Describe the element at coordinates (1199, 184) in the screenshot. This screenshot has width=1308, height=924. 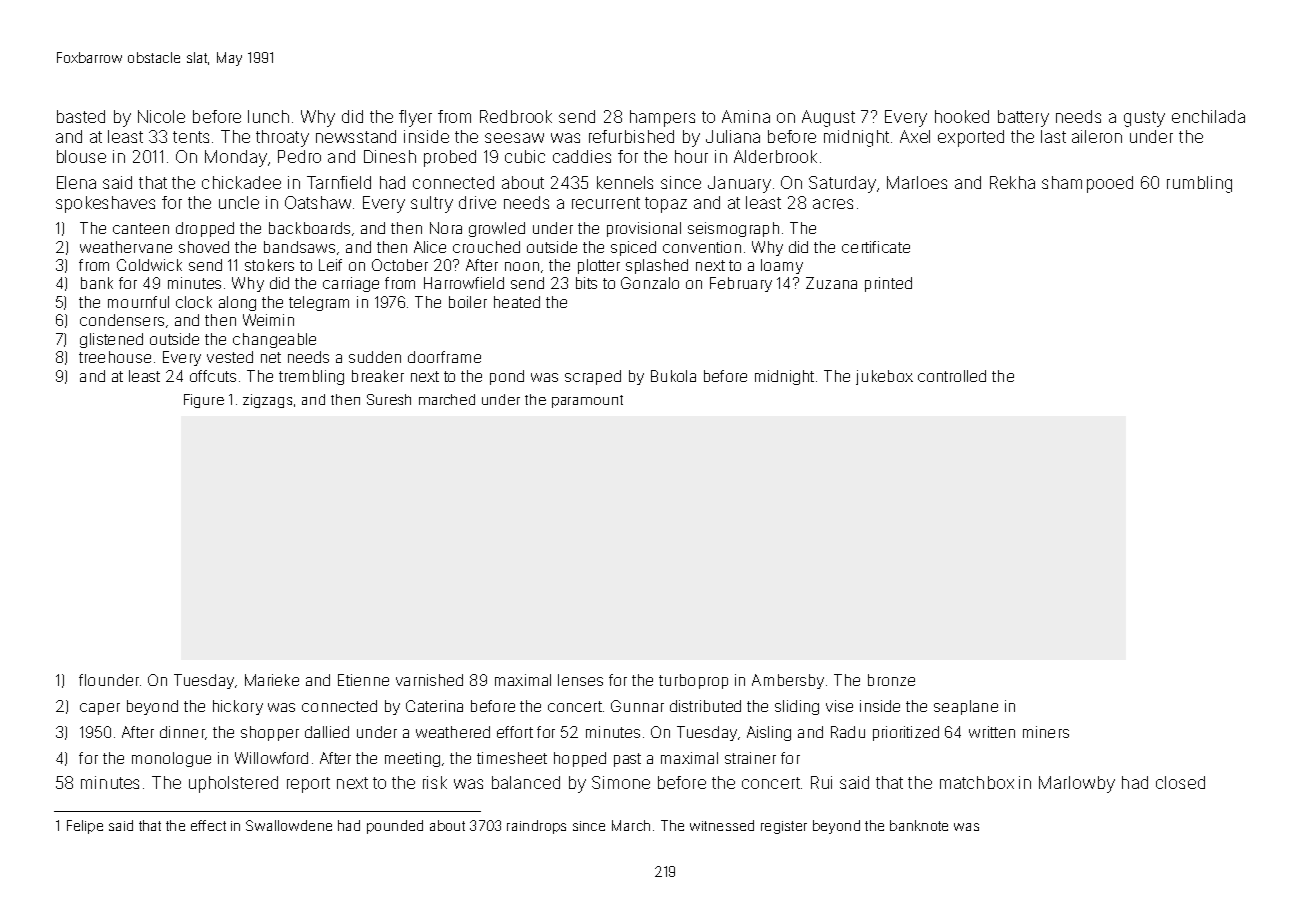
I see `rumbling` at that location.
